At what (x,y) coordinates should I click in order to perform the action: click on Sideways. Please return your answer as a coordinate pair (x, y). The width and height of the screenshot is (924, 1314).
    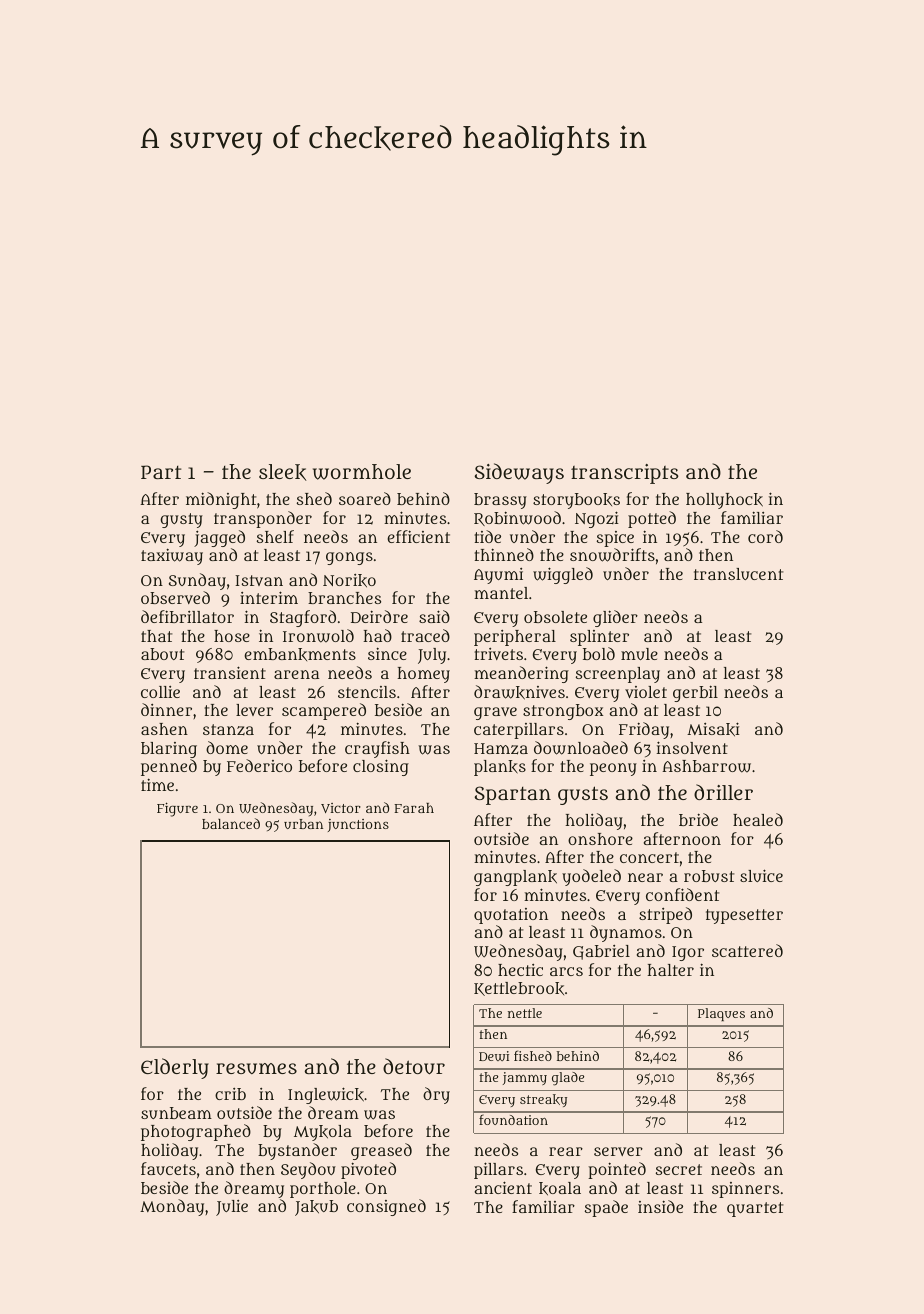
    Looking at the image, I should click on (519, 473).
